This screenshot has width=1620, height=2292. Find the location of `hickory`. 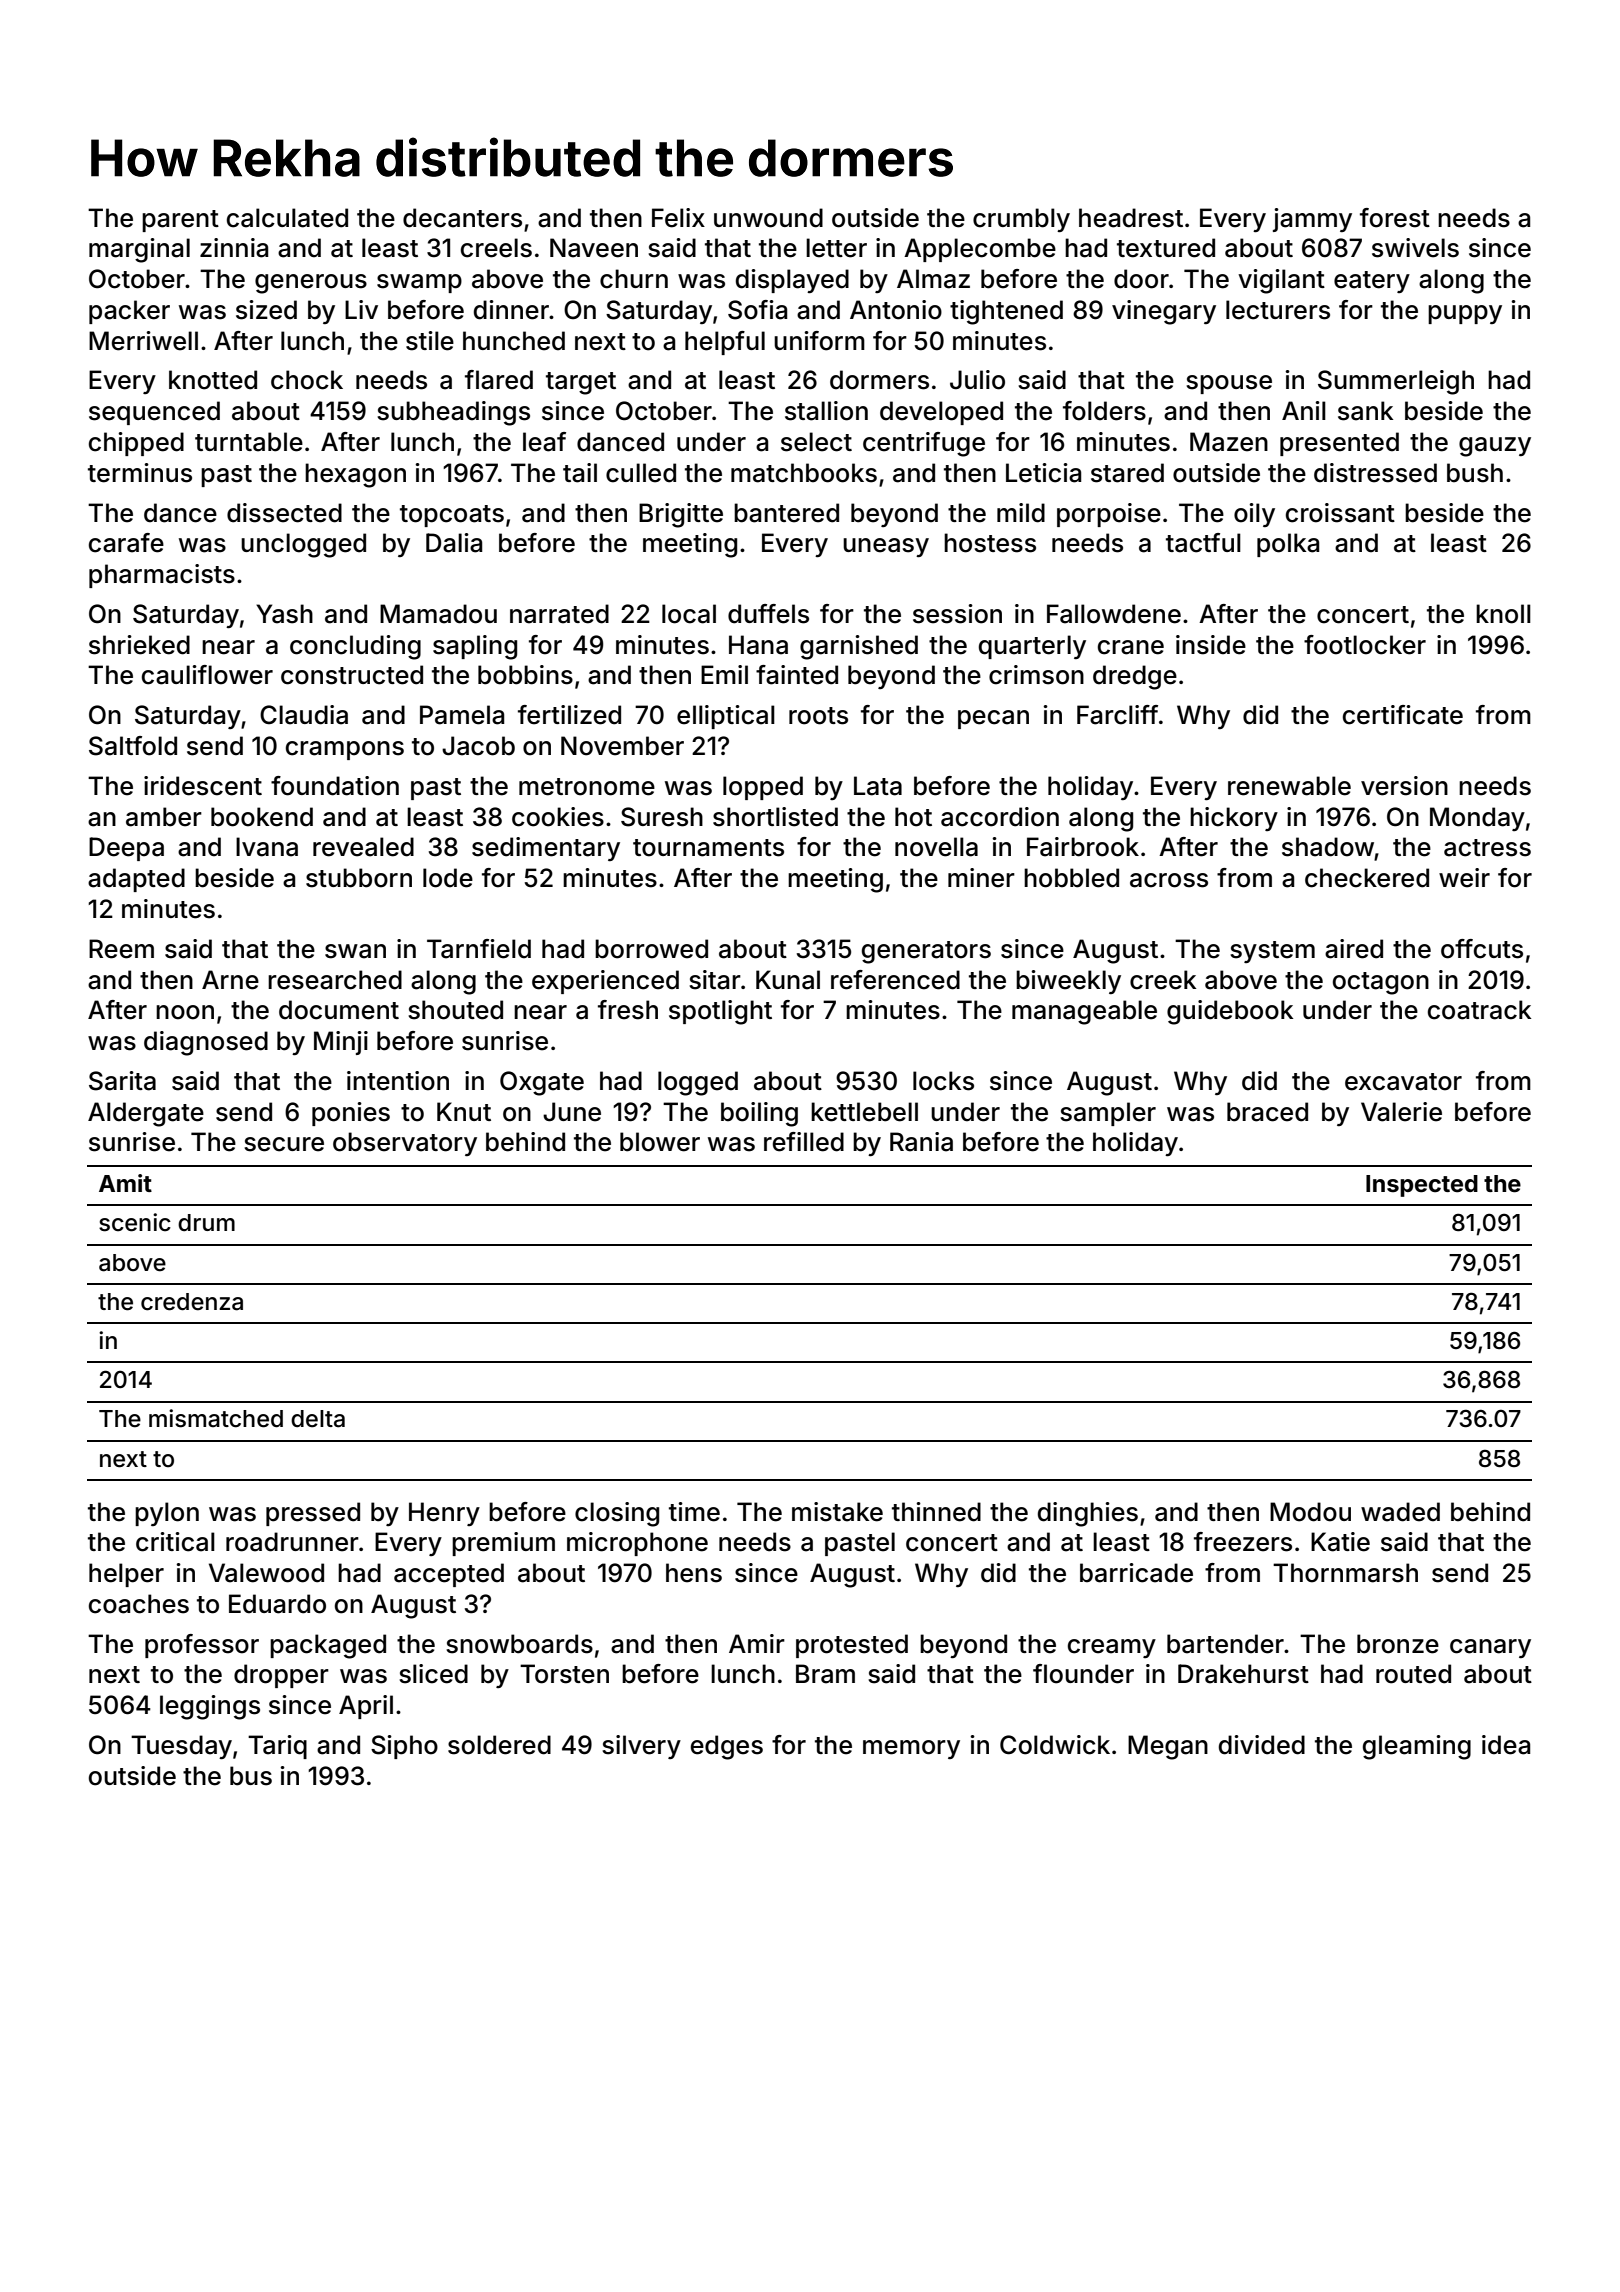

hickory is located at coordinates (1234, 819).
